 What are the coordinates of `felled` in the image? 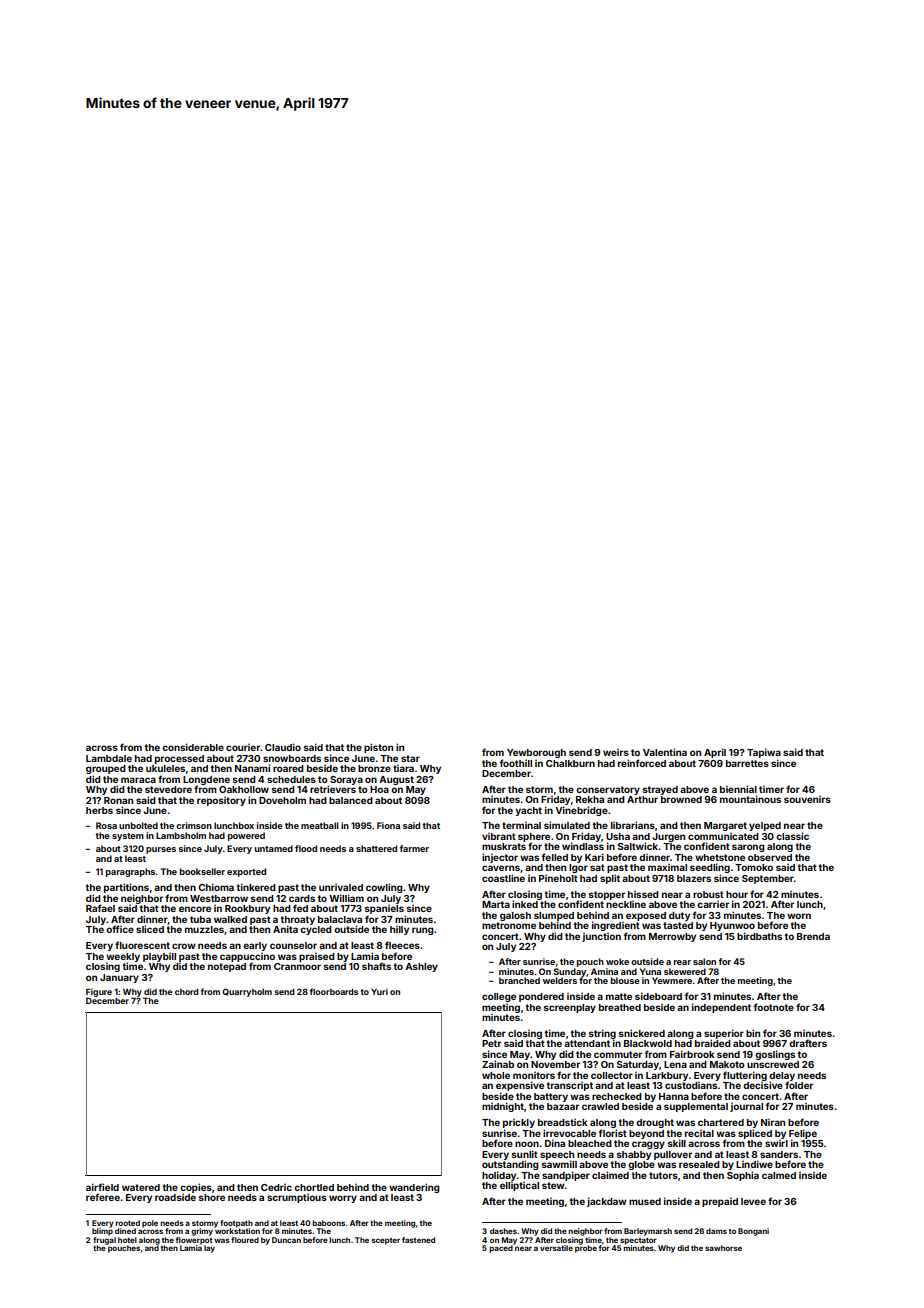 It's located at (555, 857).
